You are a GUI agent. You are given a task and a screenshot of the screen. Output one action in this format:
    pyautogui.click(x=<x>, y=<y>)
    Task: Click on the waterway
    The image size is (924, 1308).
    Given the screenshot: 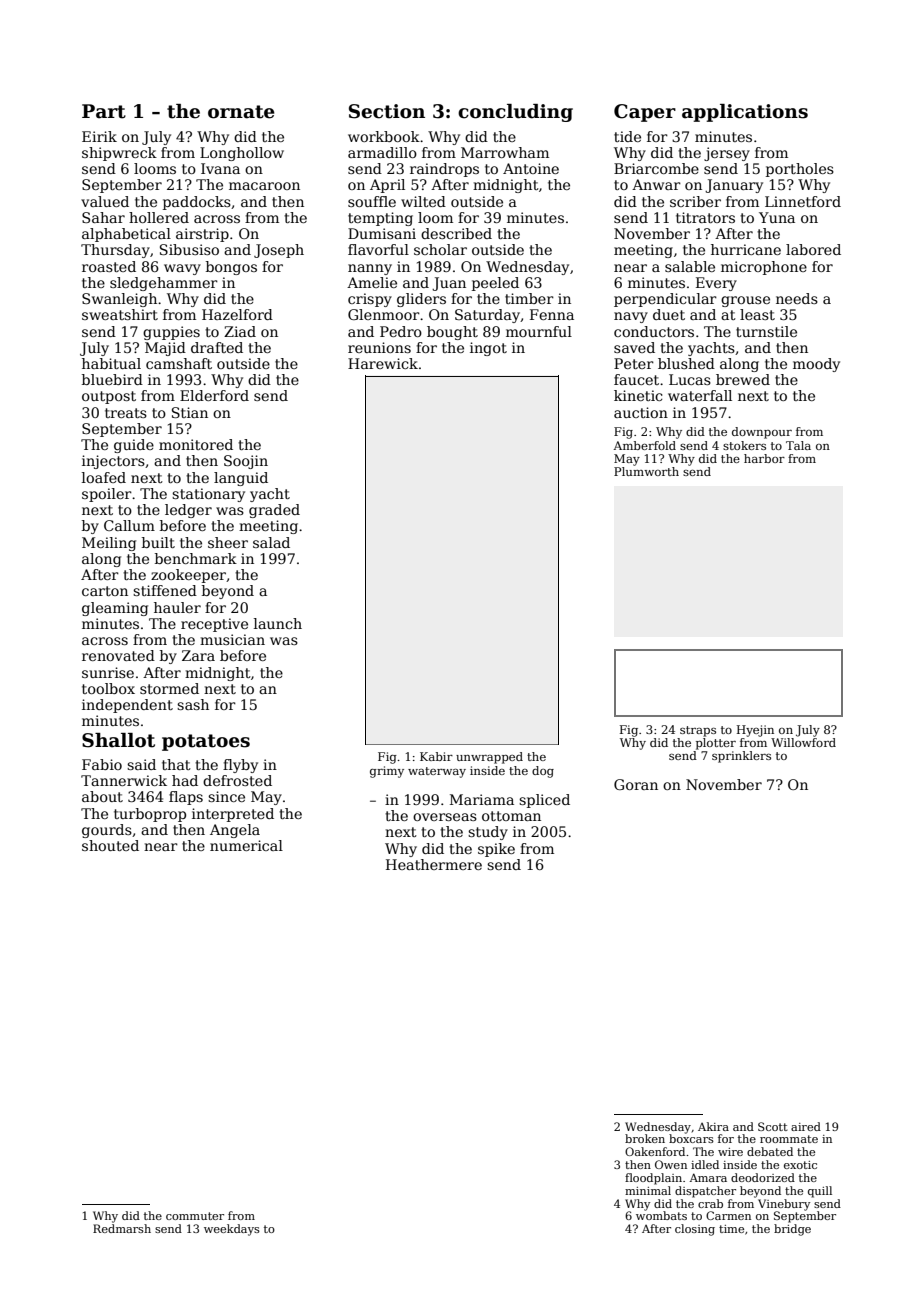 What is the action you would take?
    pyautogui.click(x=437, y=772)
